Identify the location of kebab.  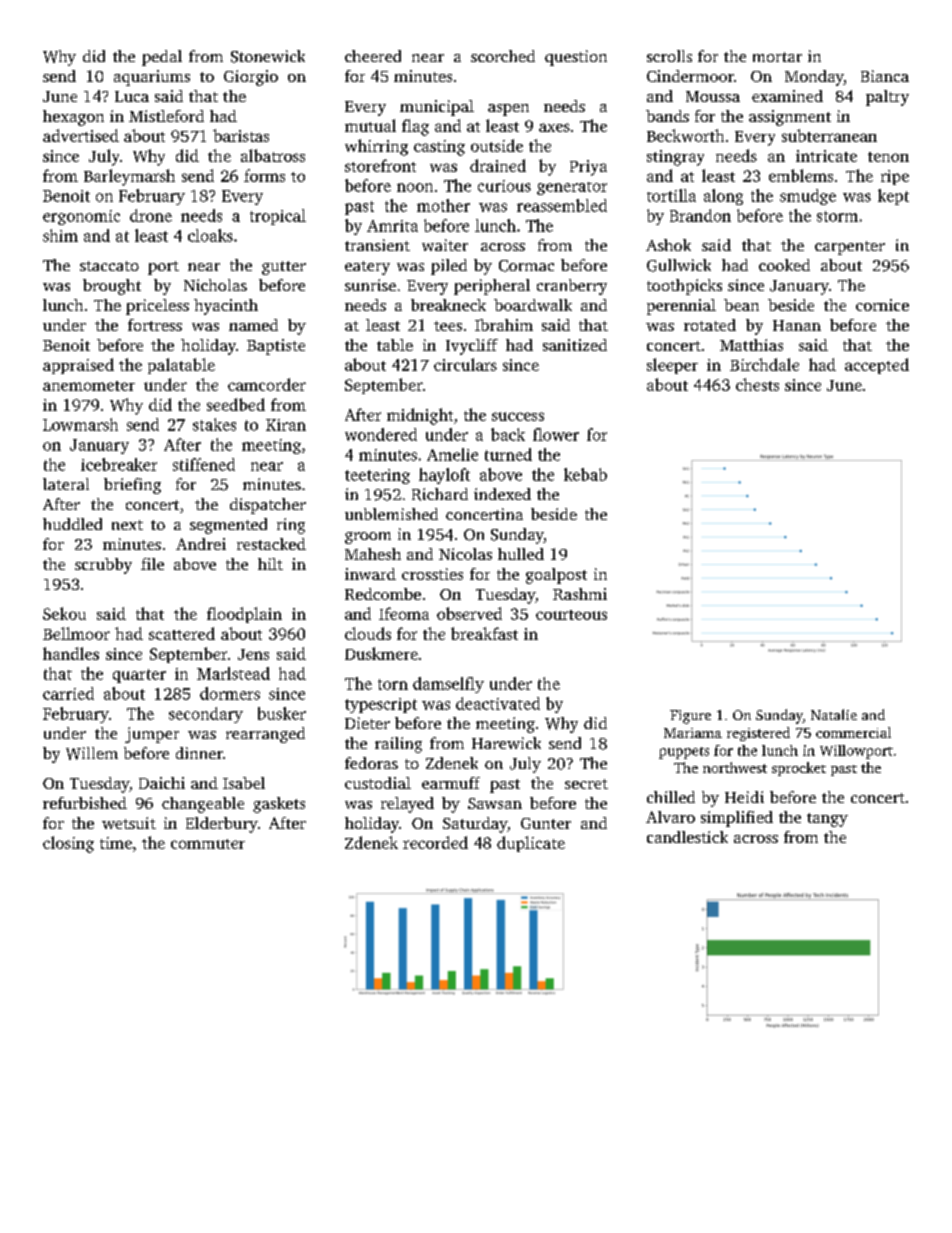
(585, 474).
